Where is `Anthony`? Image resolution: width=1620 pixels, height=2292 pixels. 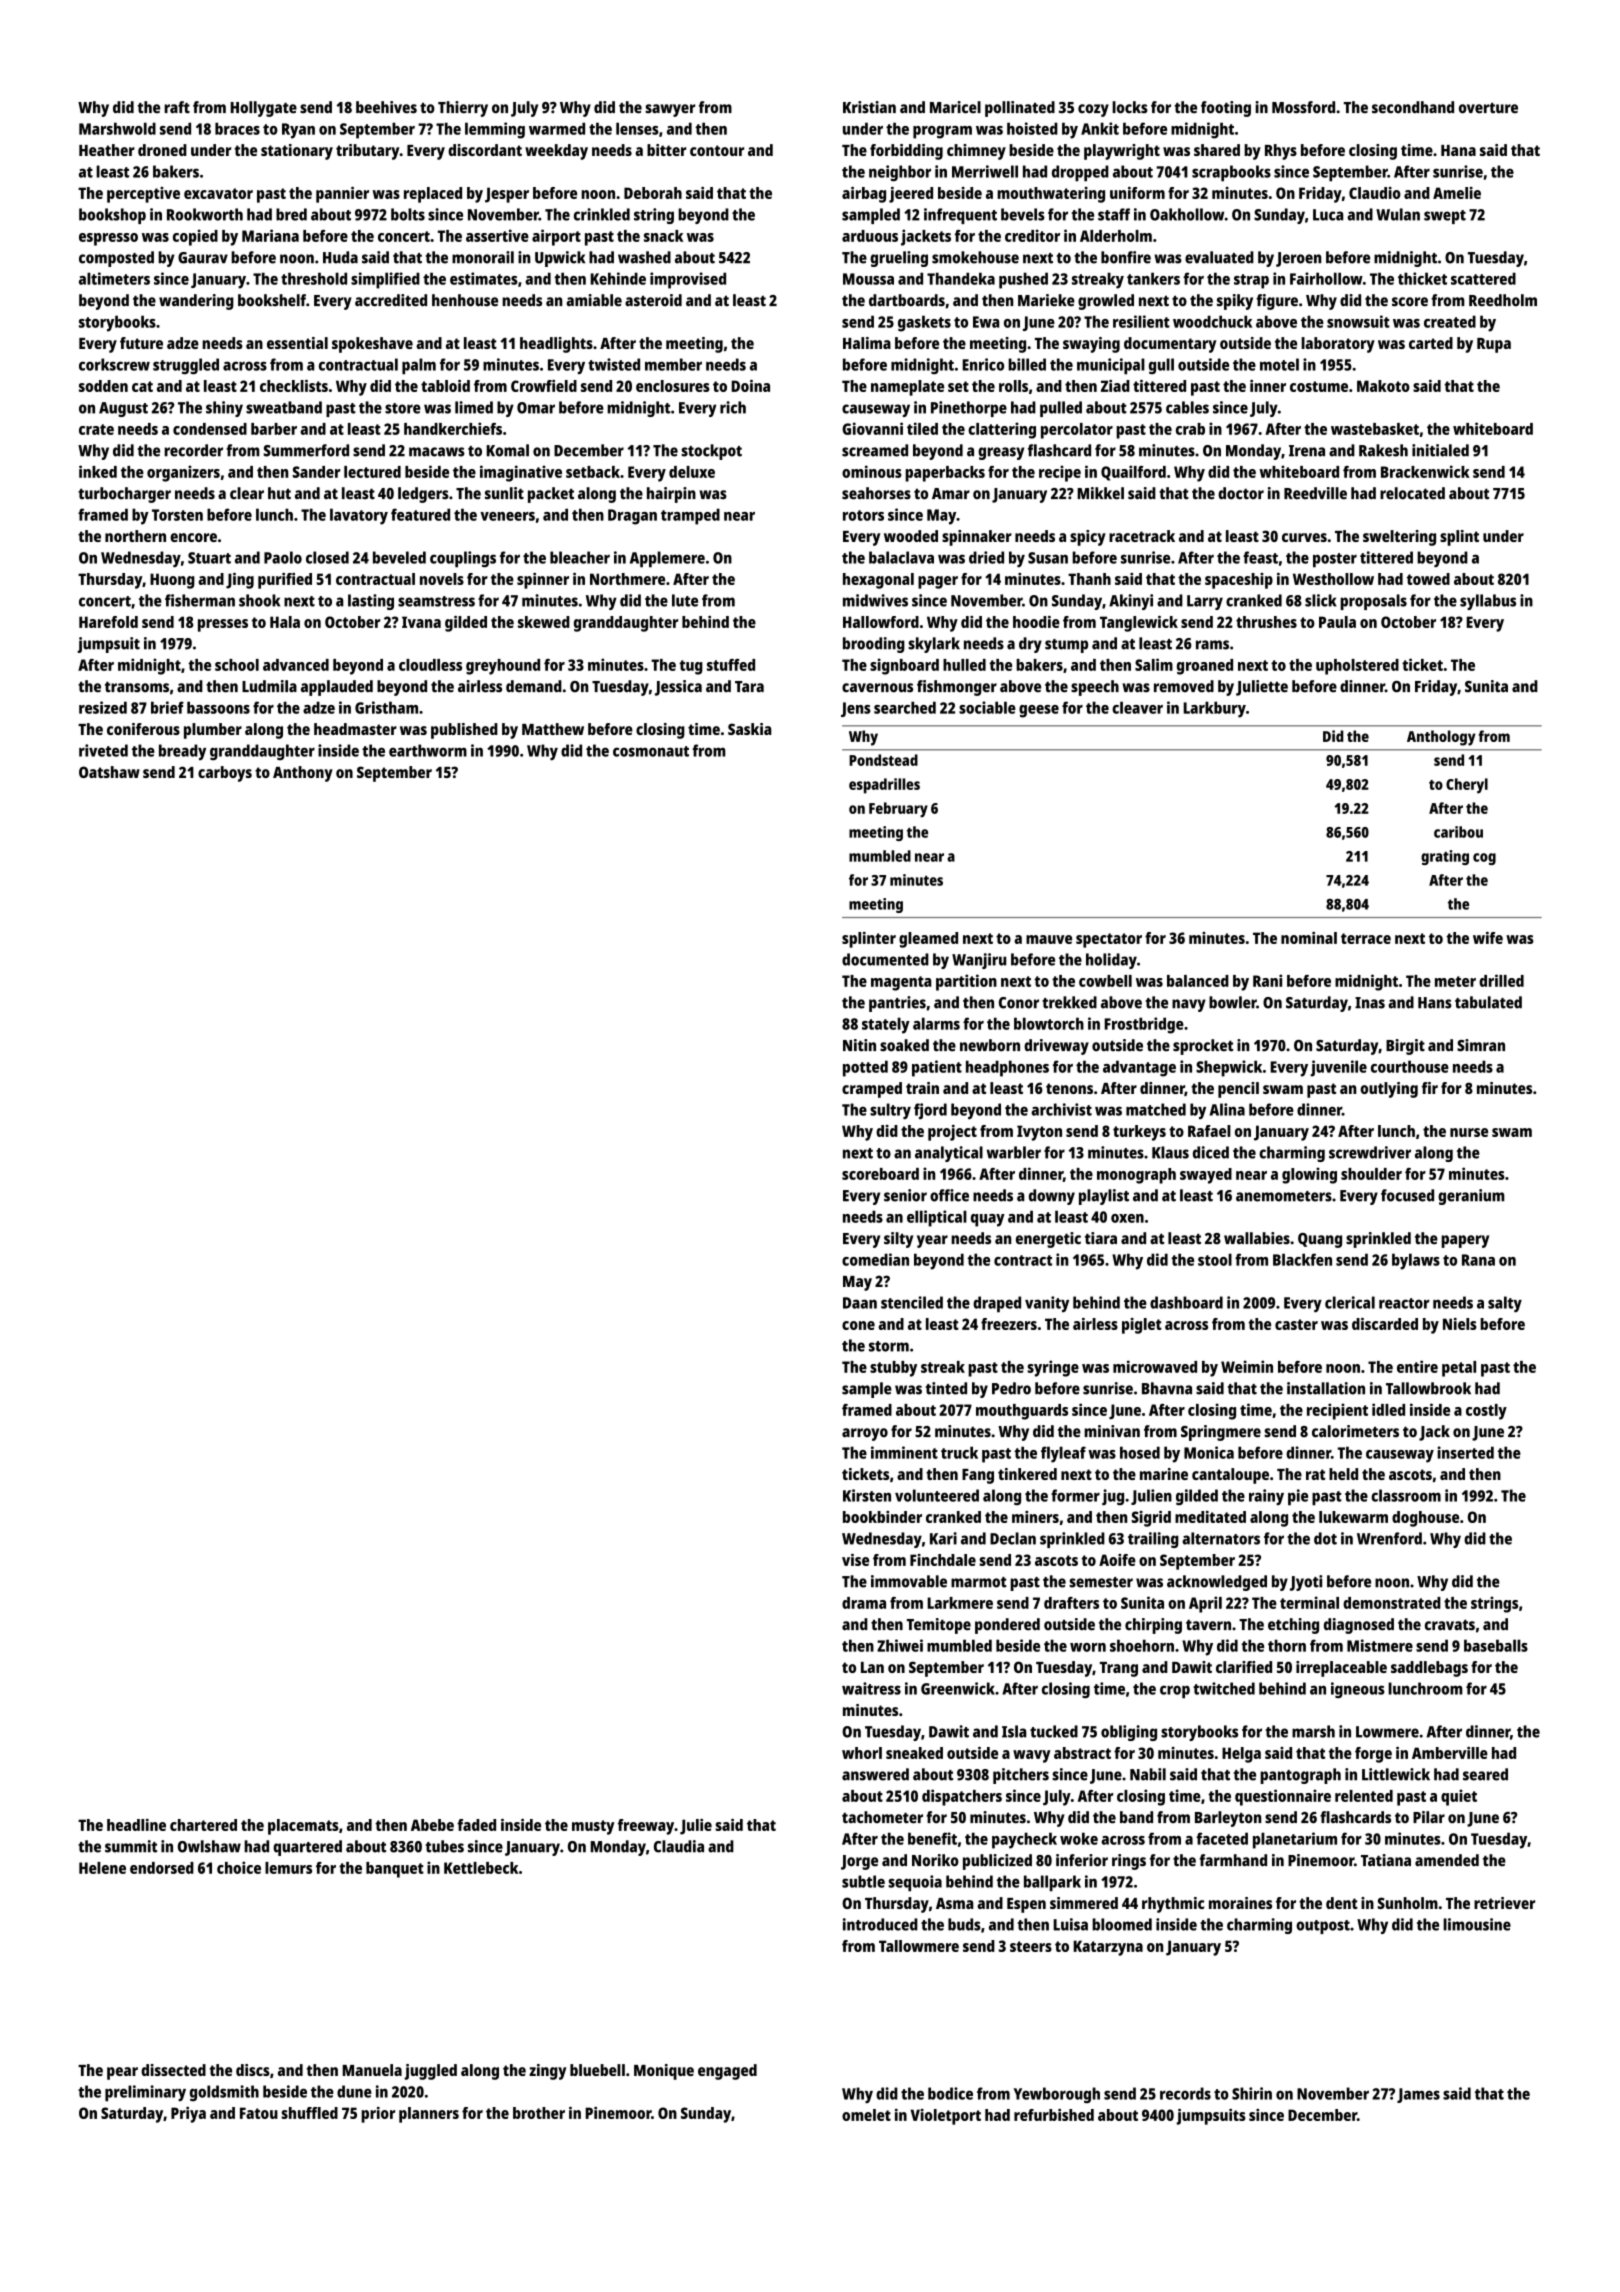
Anthony is located at coordinates (303, 774).
